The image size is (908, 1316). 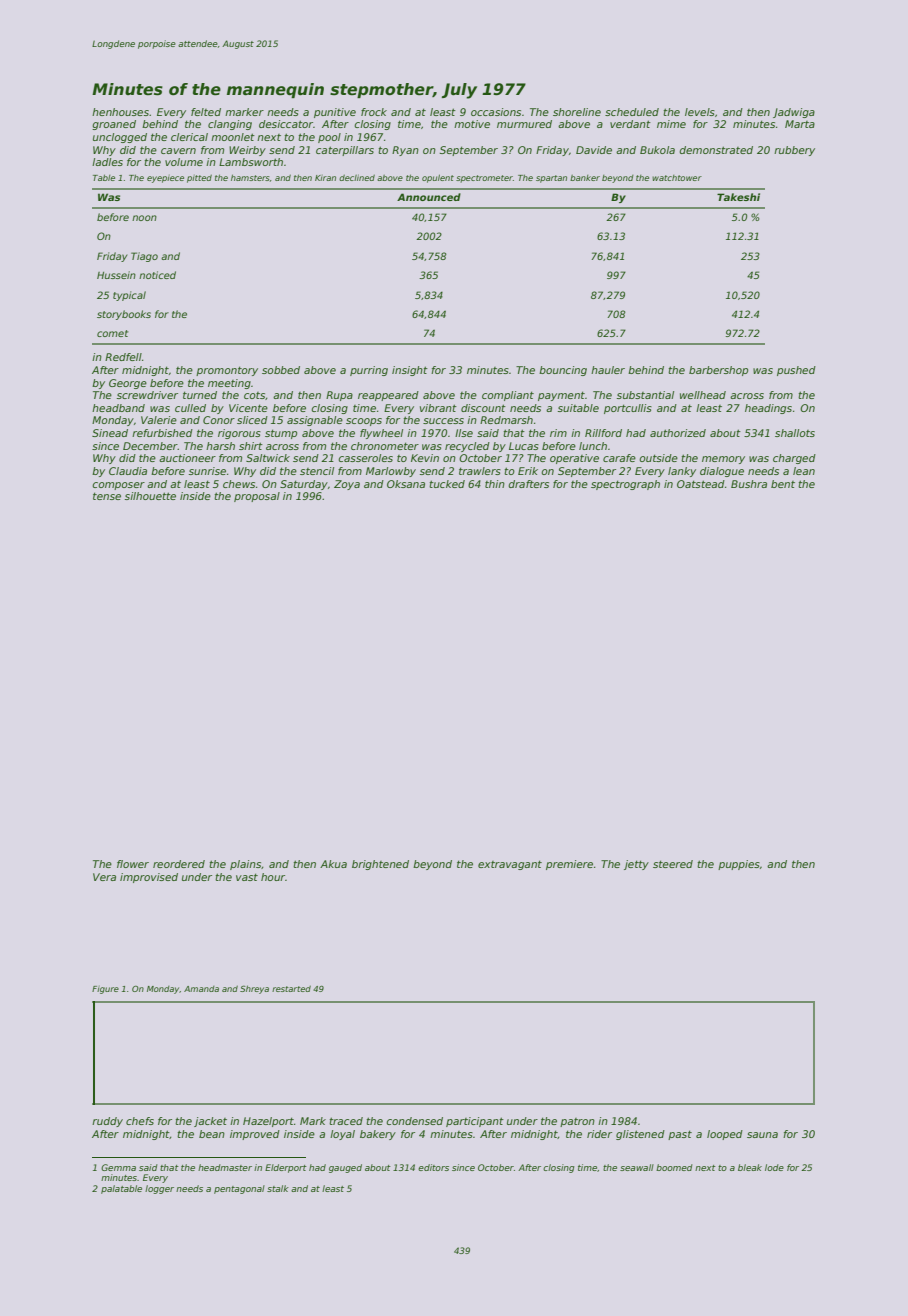 What do you see at coordinates (762, 1135) in the screenshot?
I see `sauna` at bounding box center [762, 1135].
